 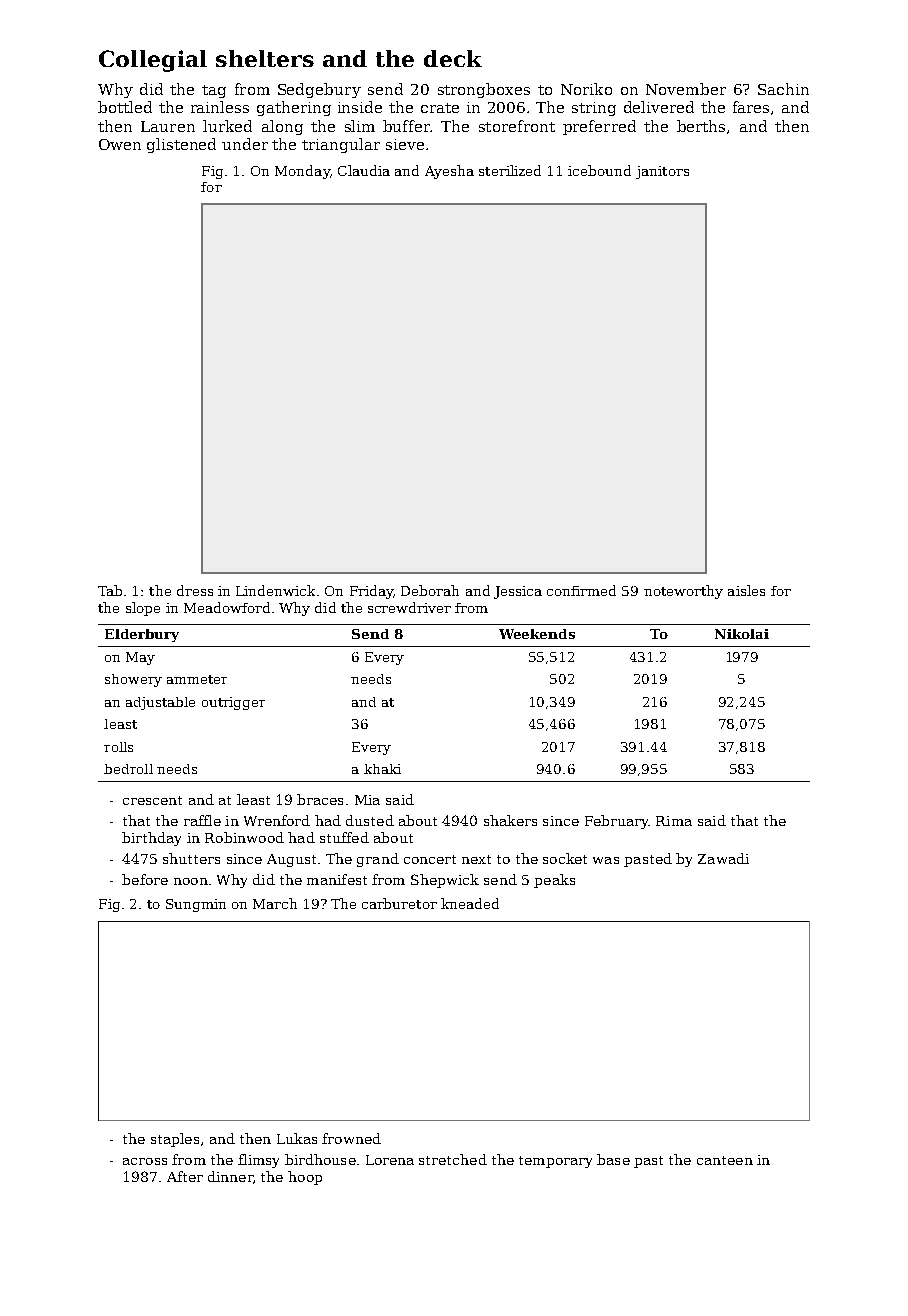 I want to click on Lindenwick, so click(x=275, y=590).
